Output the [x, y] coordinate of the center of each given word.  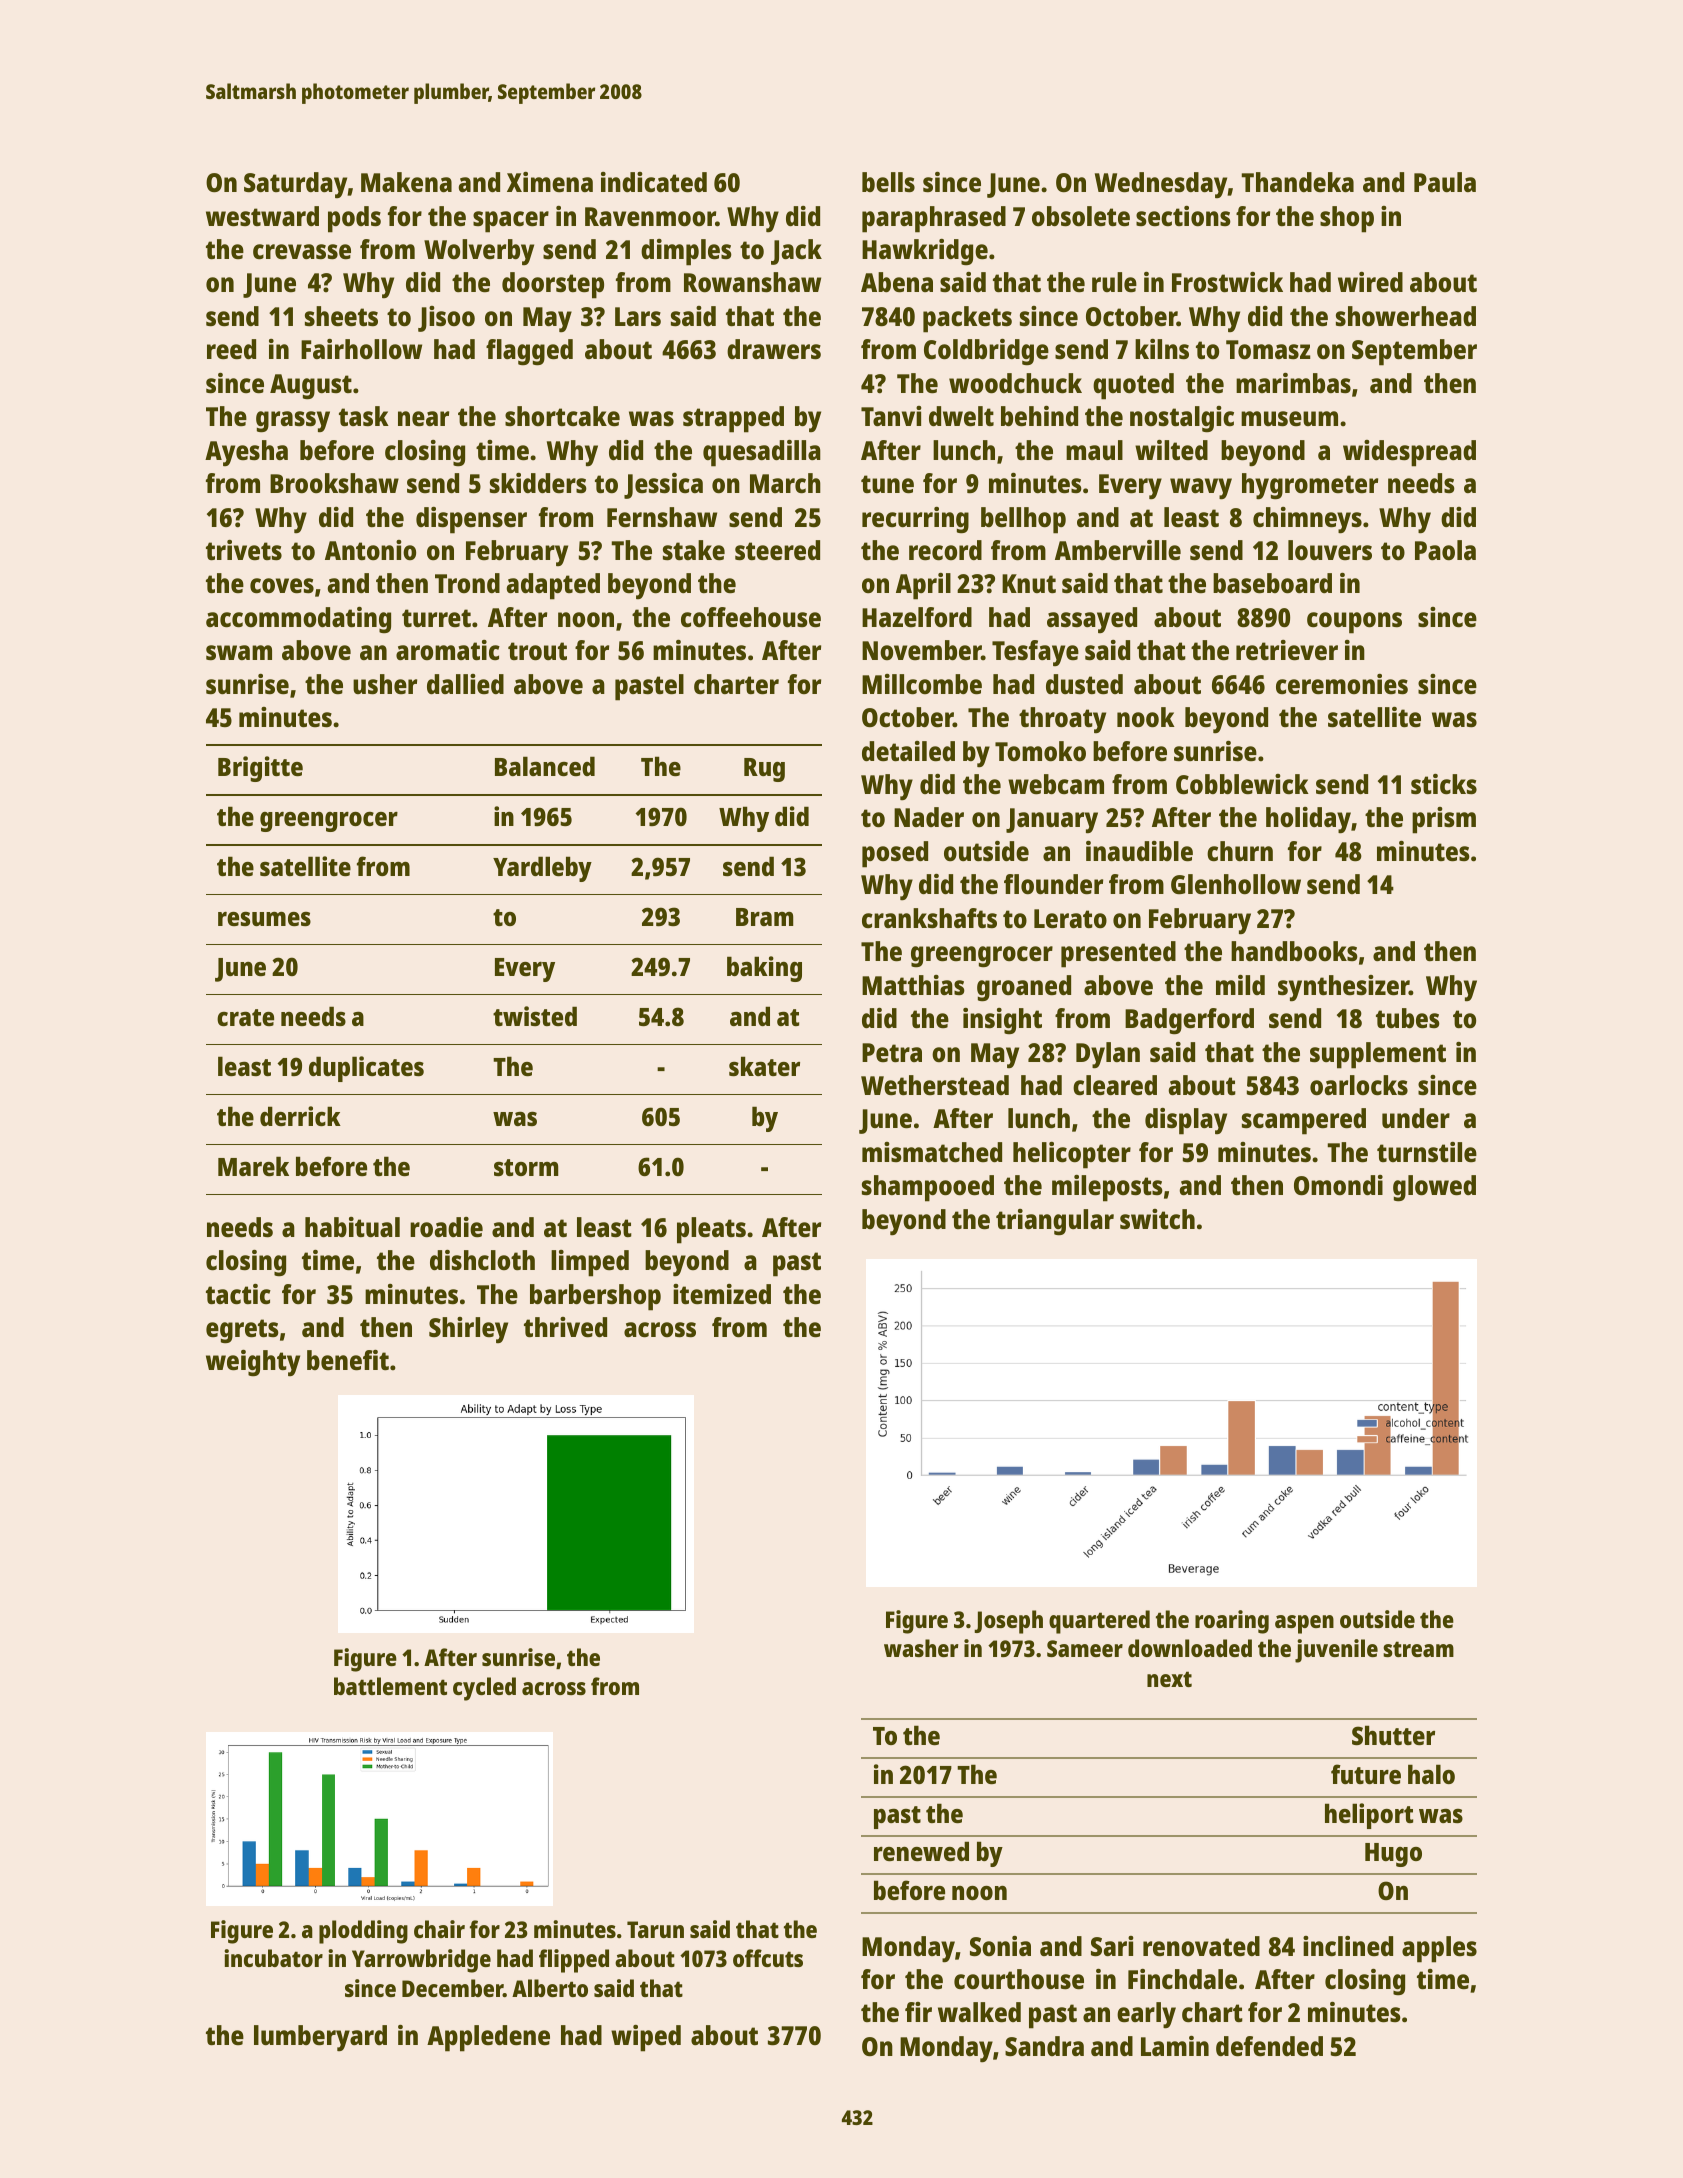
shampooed [928, 1188]
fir [918, 2012]
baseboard [1272, 583]
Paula [1445, 182]
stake [694, 550]
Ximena [550, 182]
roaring [1232, 1622]
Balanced [545, 766]
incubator [273, 1958]
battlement [390, 1686]
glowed [1434, 1188]
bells [888, 182]
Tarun [655, 1929]
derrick [300, 1116]
